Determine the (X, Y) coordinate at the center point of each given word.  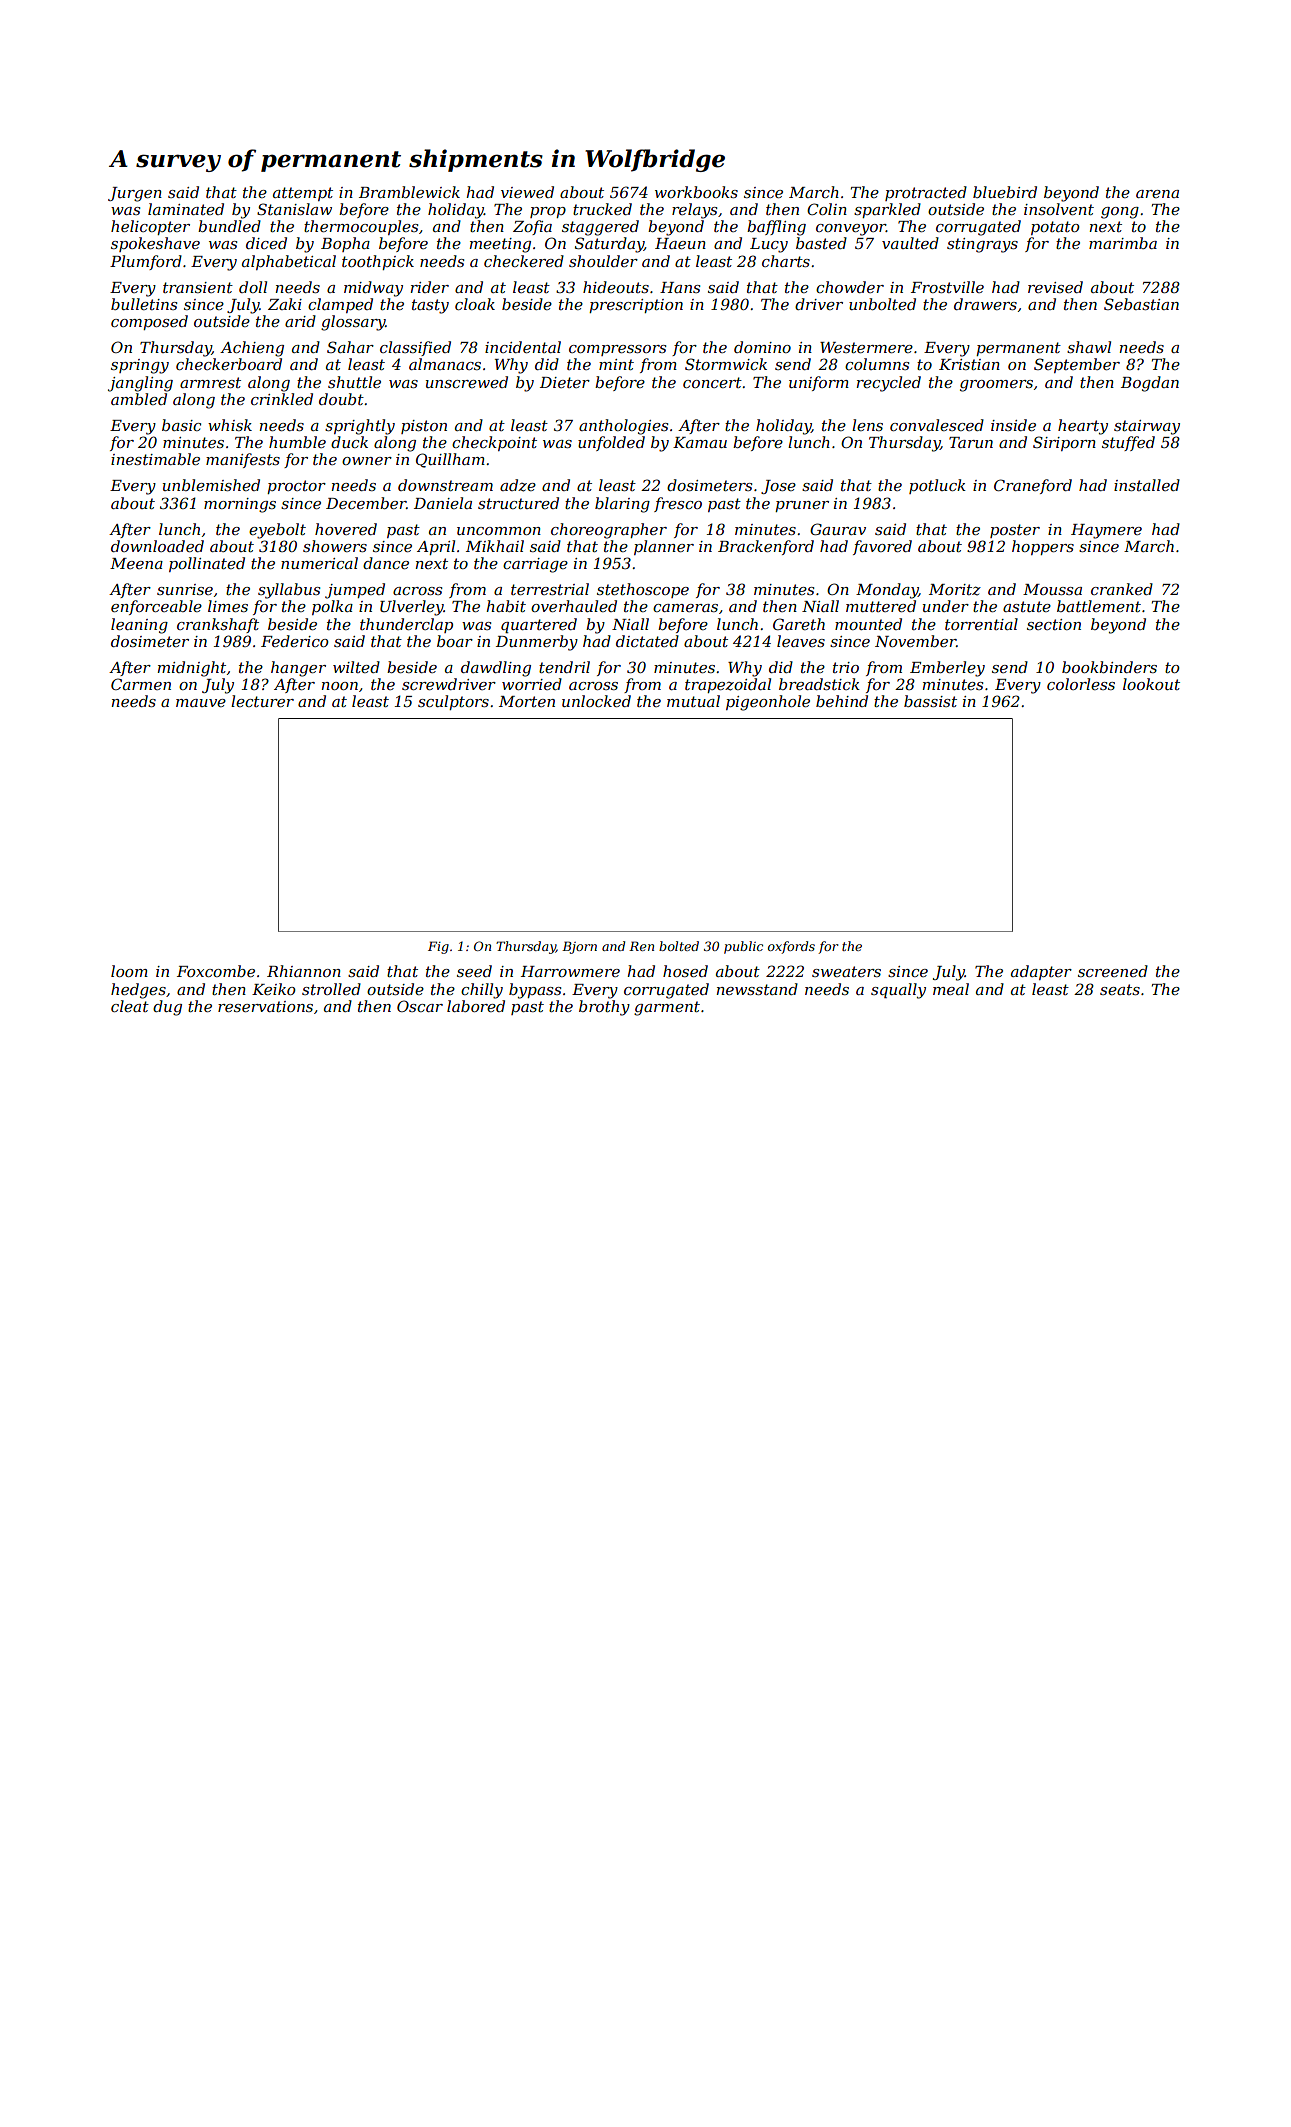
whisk (230, 425)
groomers (996, 386)
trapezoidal (728, 685)
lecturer (262, 701)
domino (762, 347)
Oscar (420, 1006)
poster (1015, 531)
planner (664, 547)
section (1054, 624)
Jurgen (135, 194)
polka (332, 607)
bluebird (1005, 192)
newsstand (757, 989)
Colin (827, 209)
